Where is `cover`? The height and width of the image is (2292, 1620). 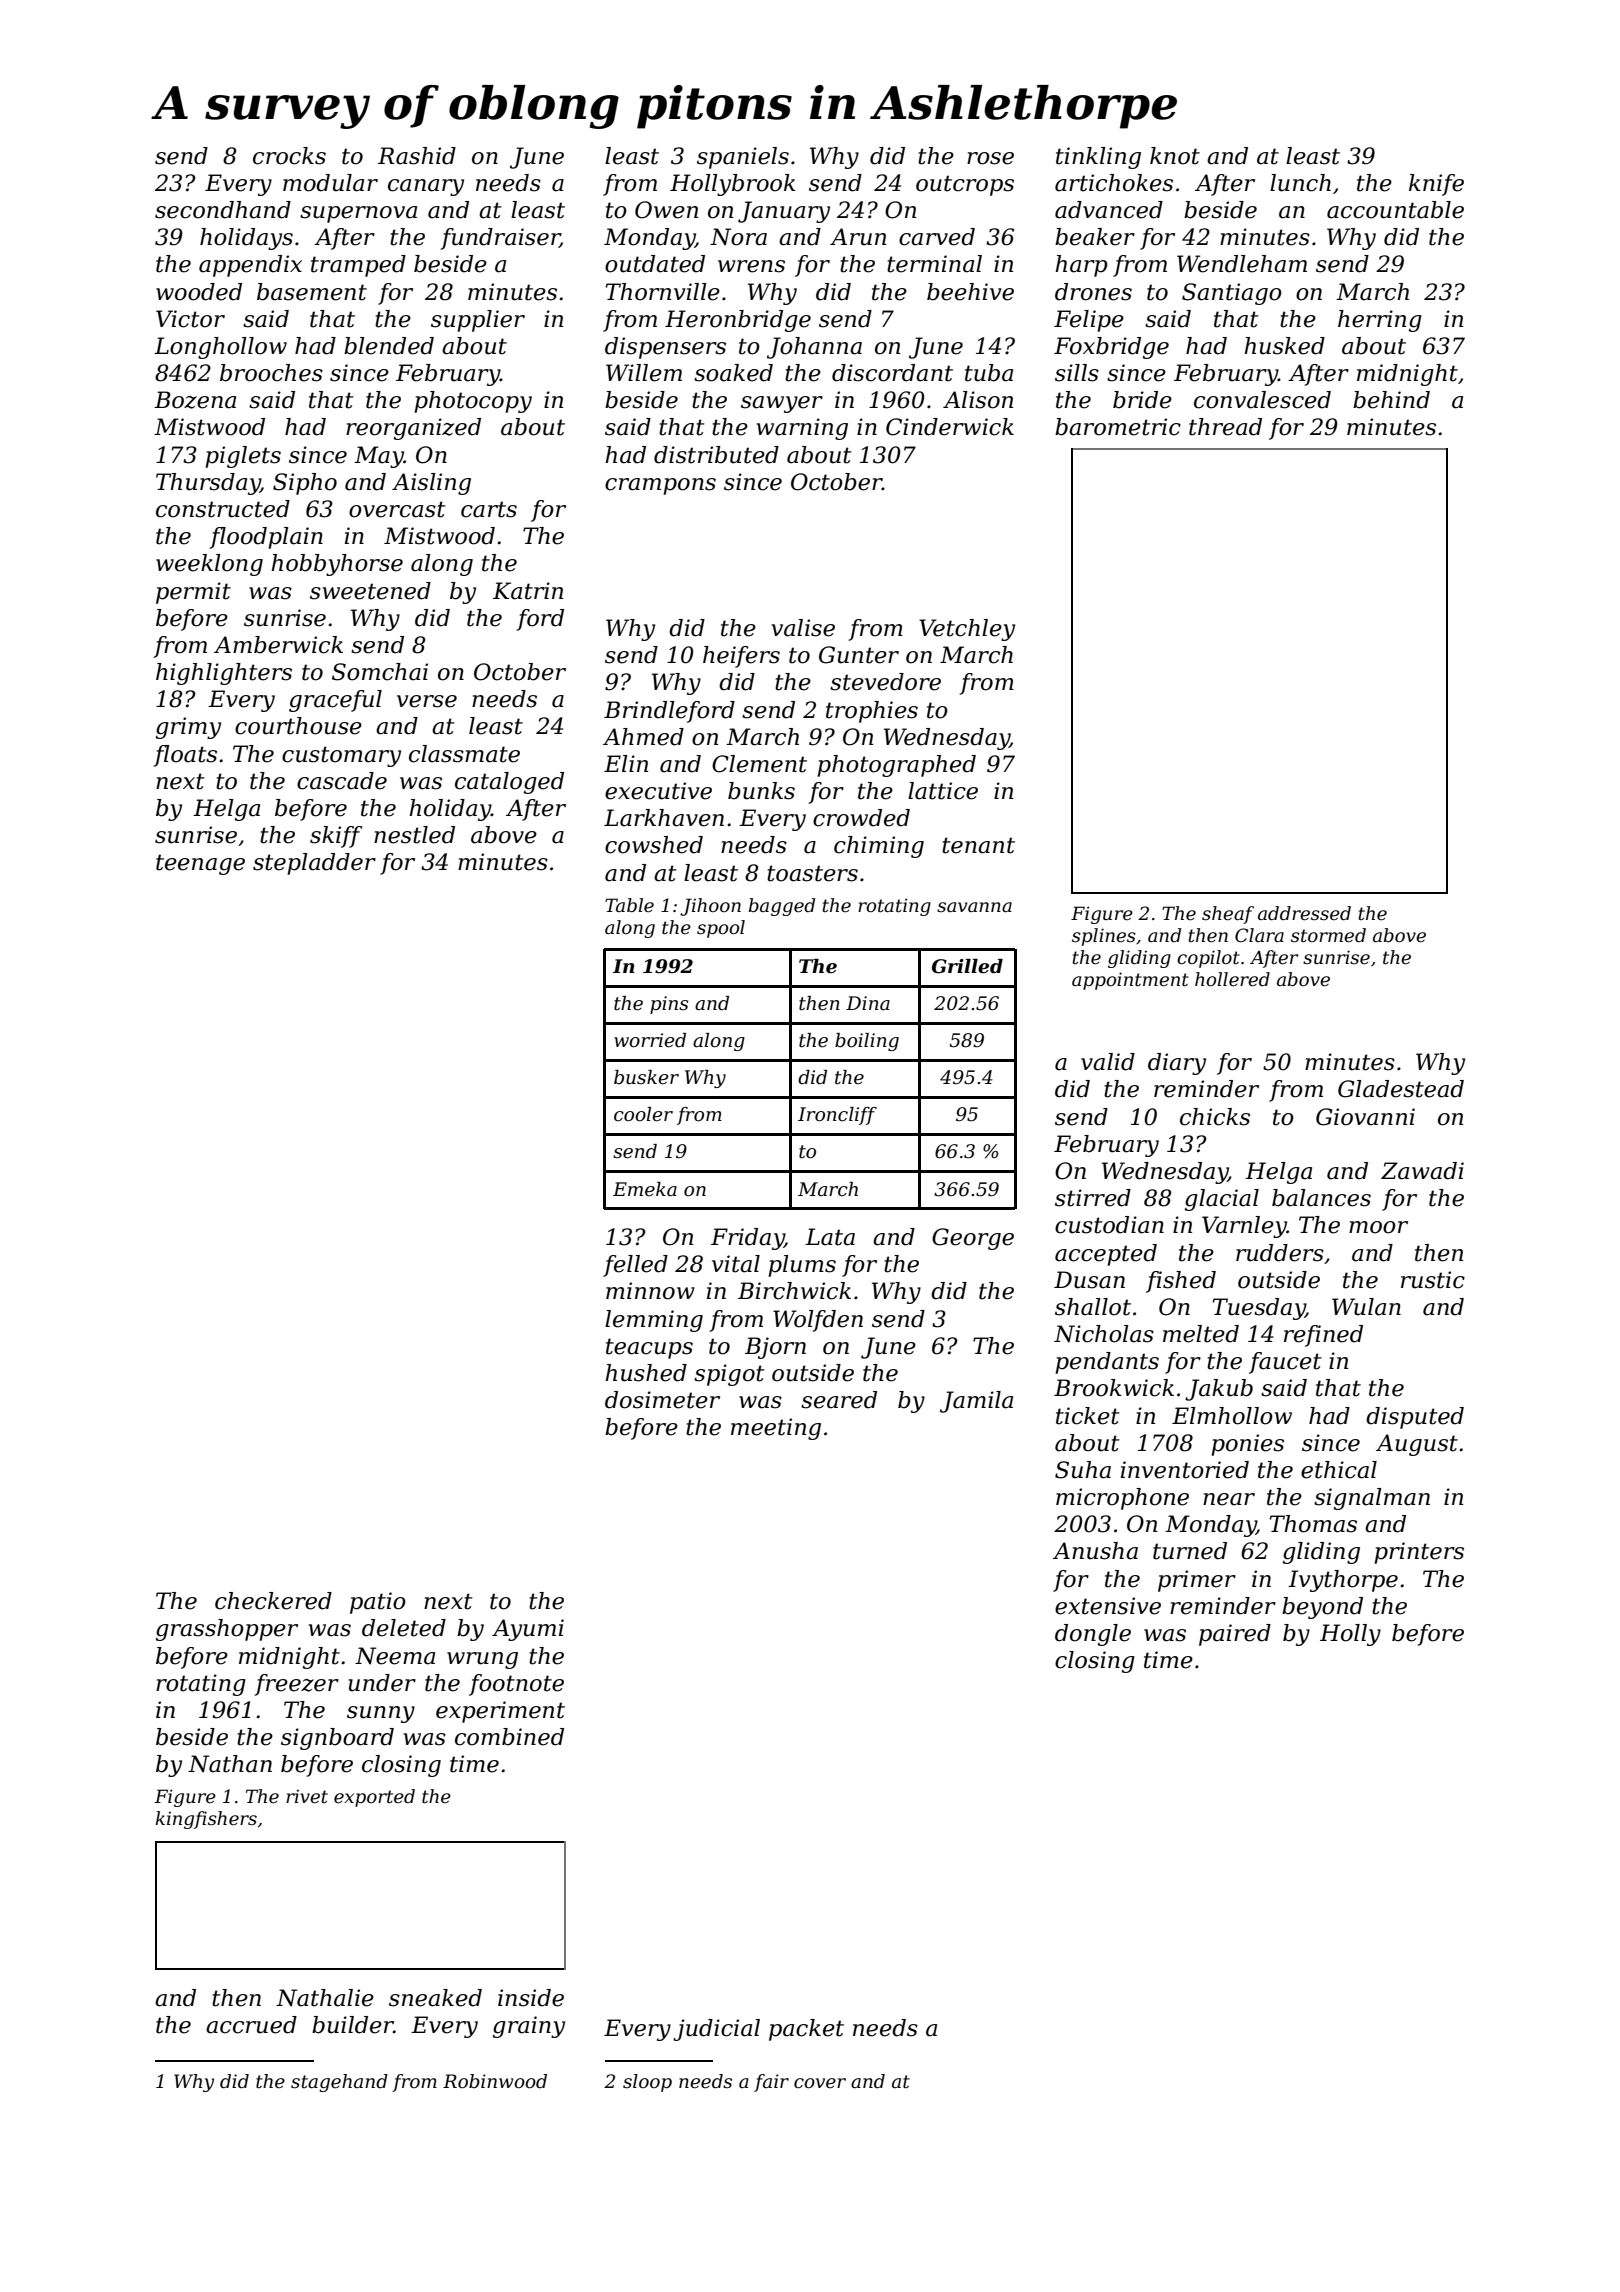
cover is located at coordinates (820, 2083).
